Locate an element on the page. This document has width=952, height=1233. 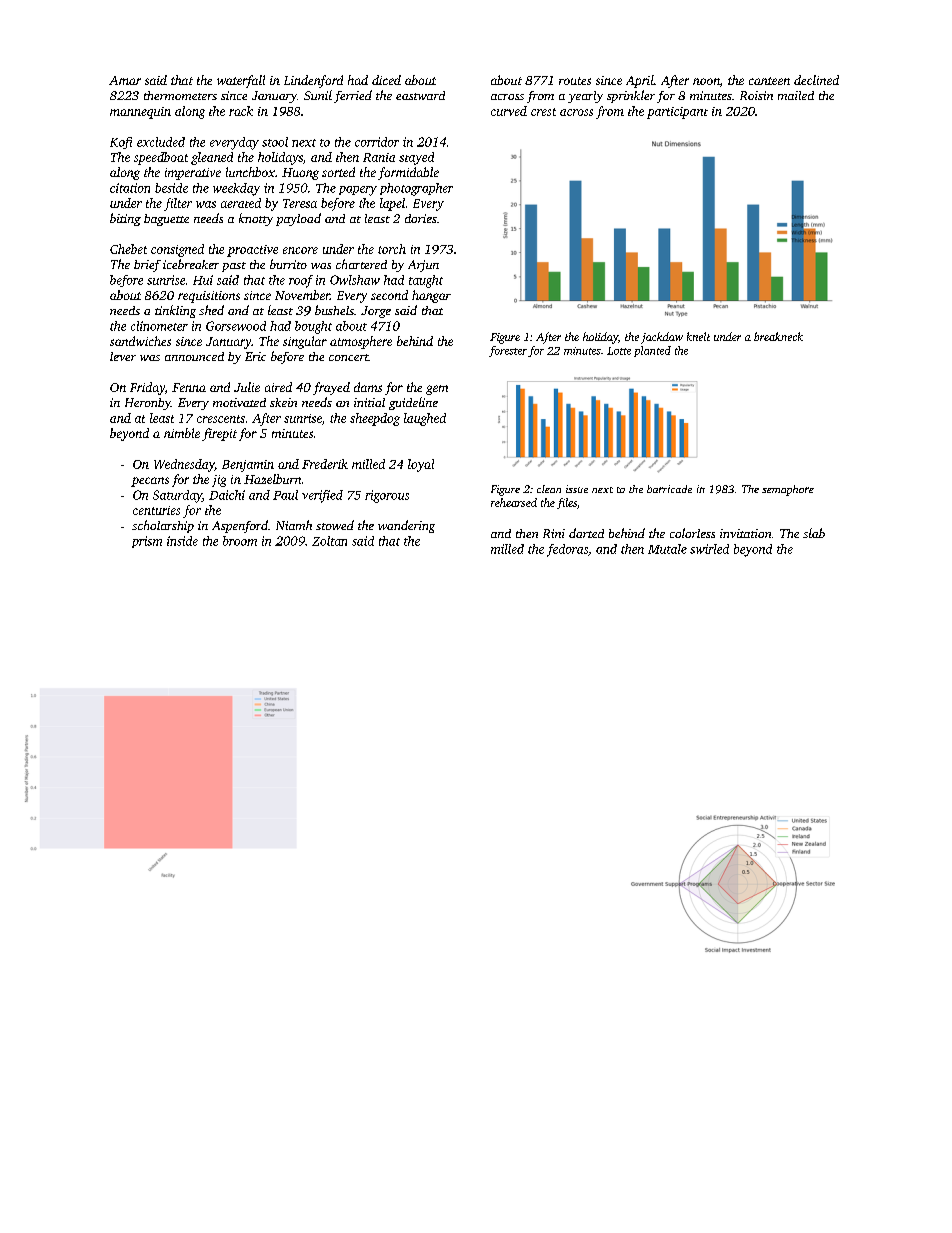
atmosphere is located at coordinates (361, 342).
